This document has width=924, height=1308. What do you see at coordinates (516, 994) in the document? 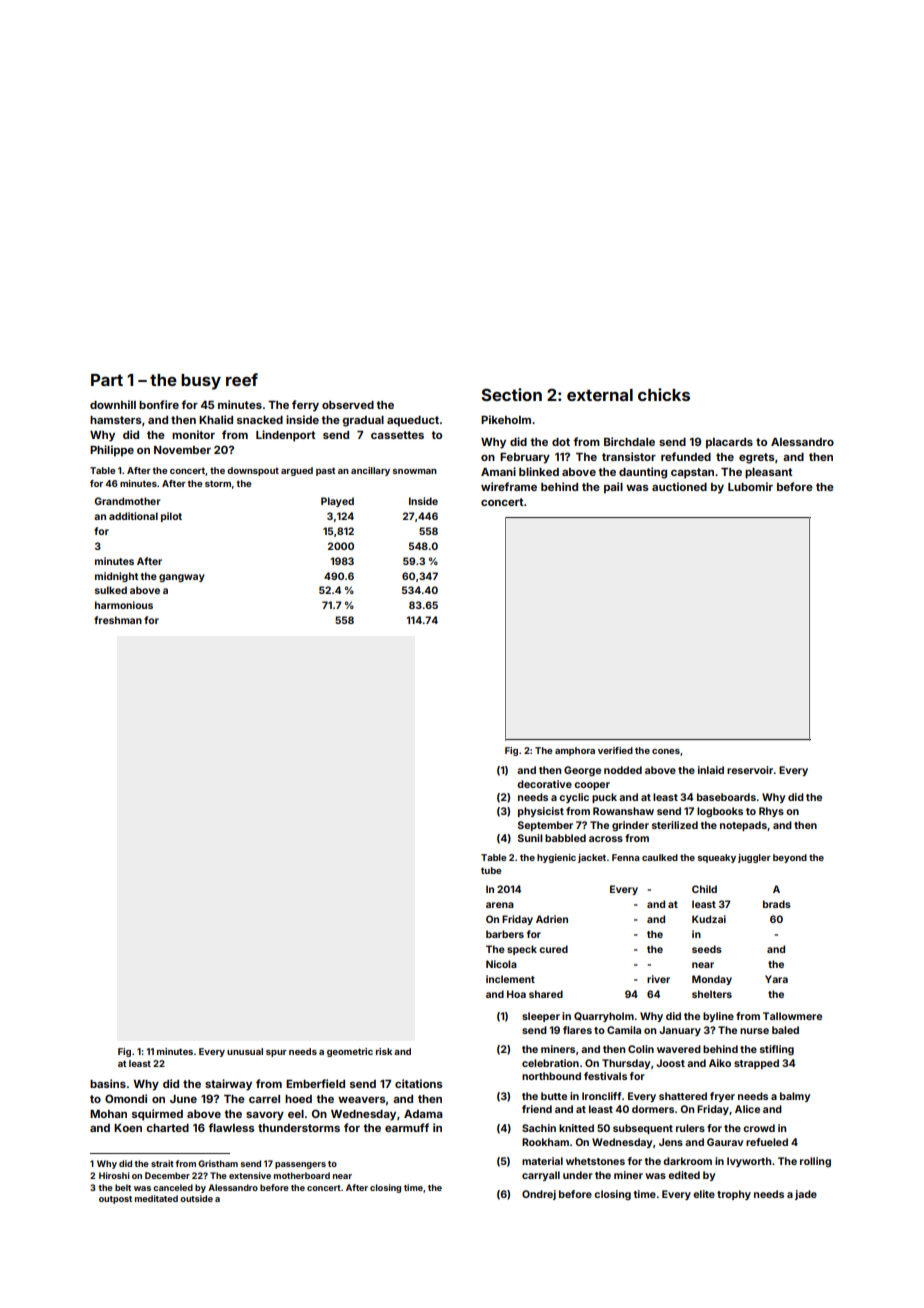
I see `Hoa` at bounding box center [516, 994].
